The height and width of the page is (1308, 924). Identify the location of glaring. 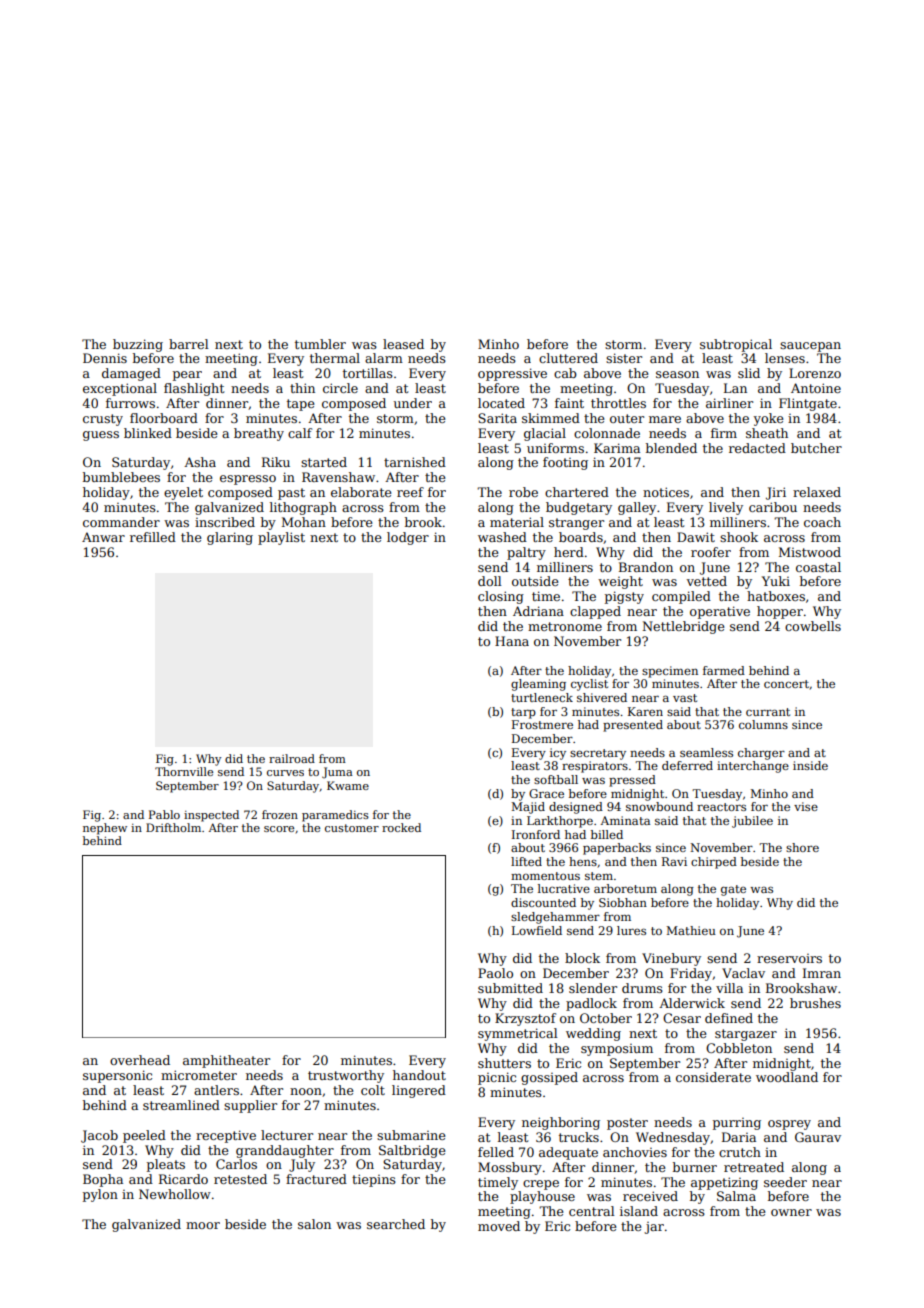
(230, 538).
